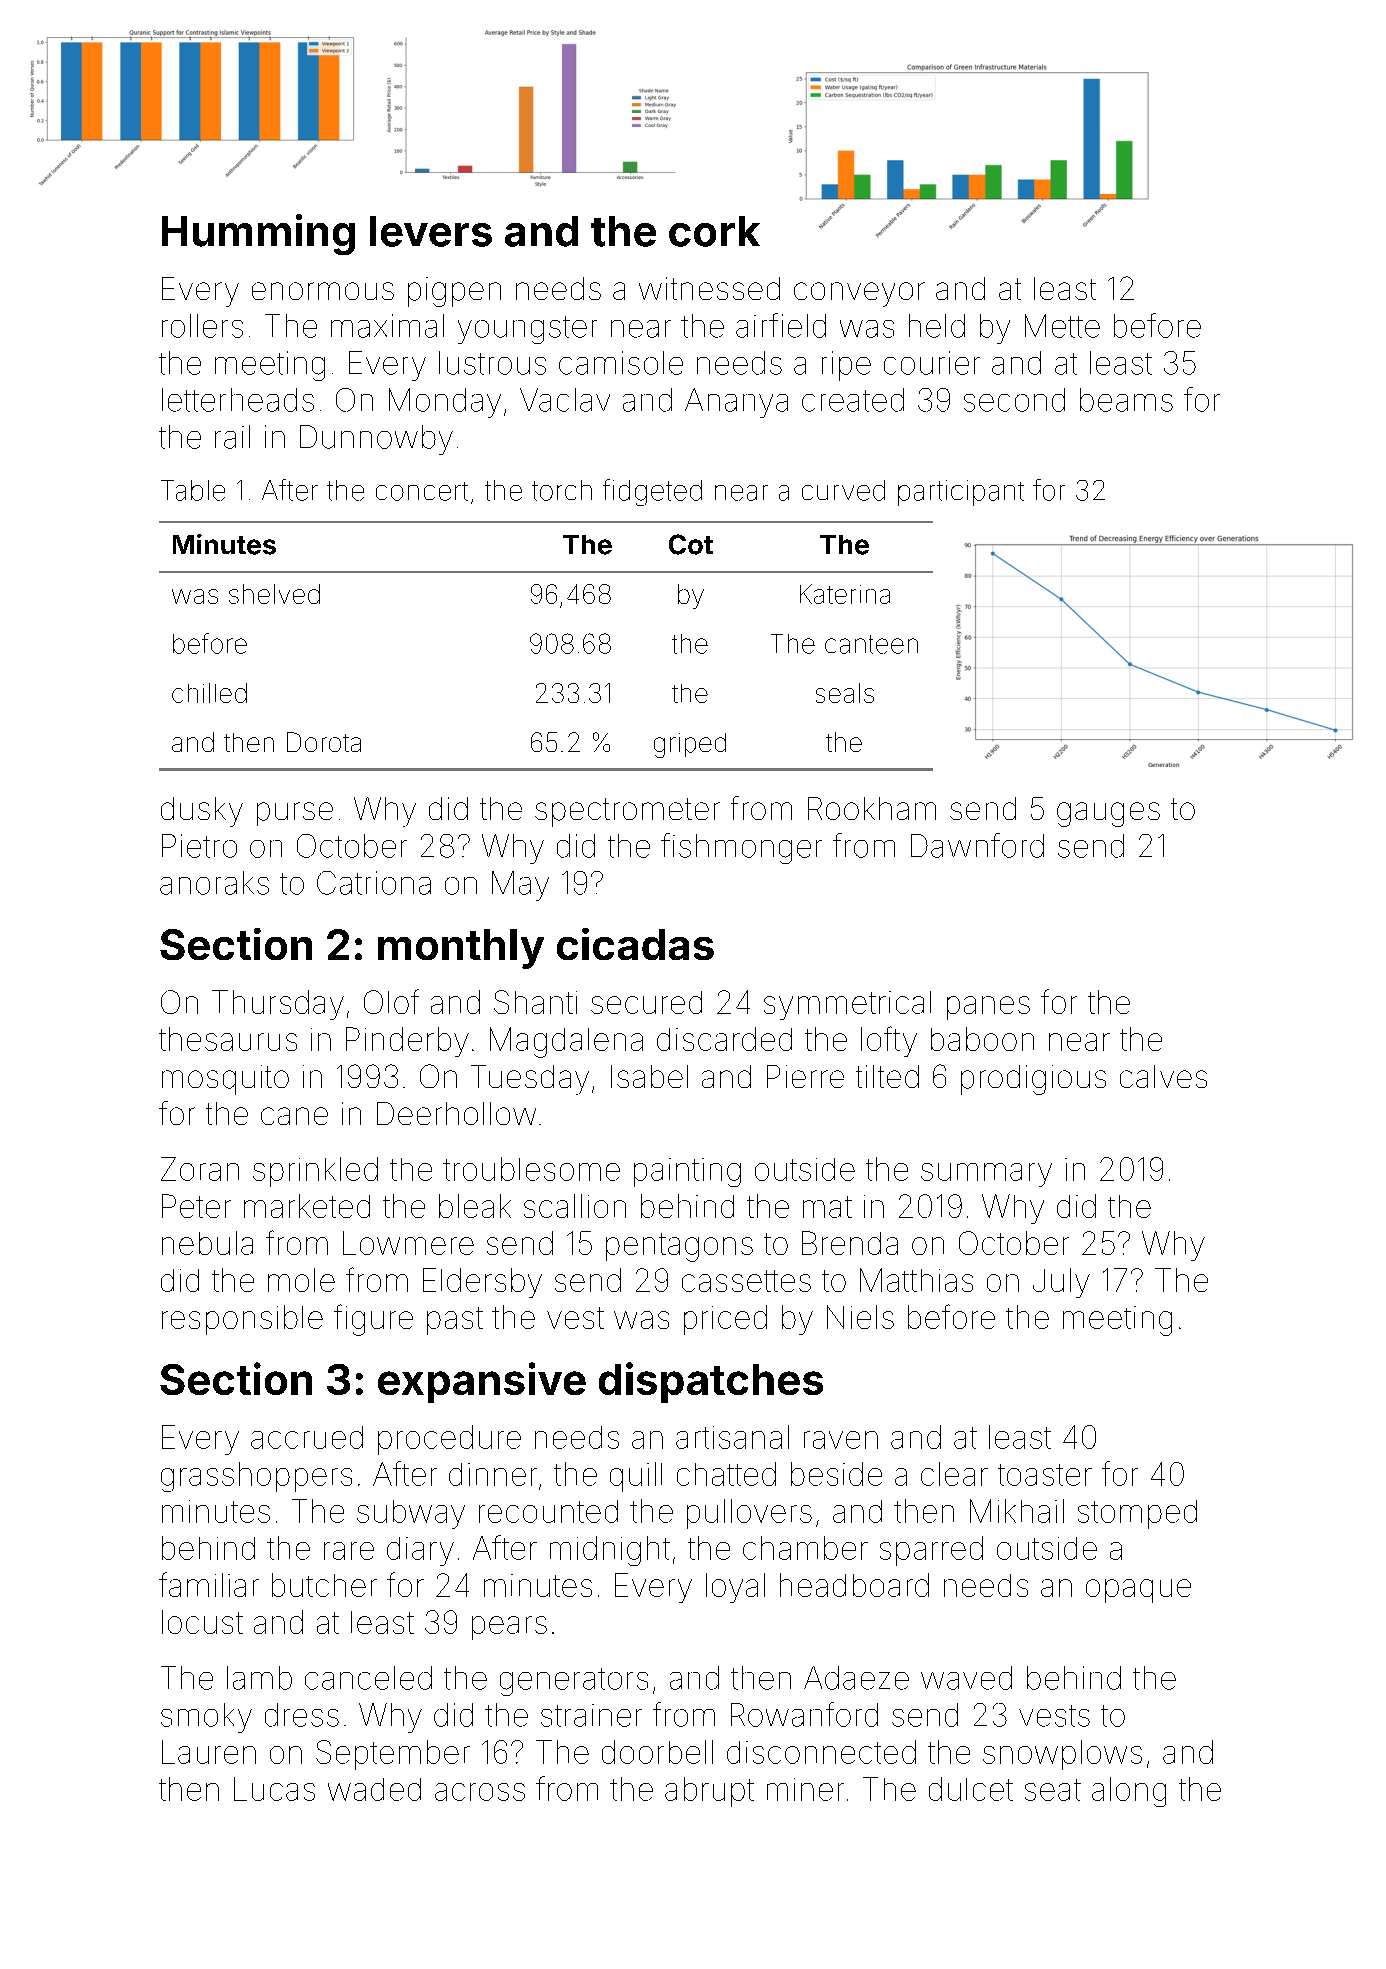  I want to click on gauges, so click(1108, 814).
